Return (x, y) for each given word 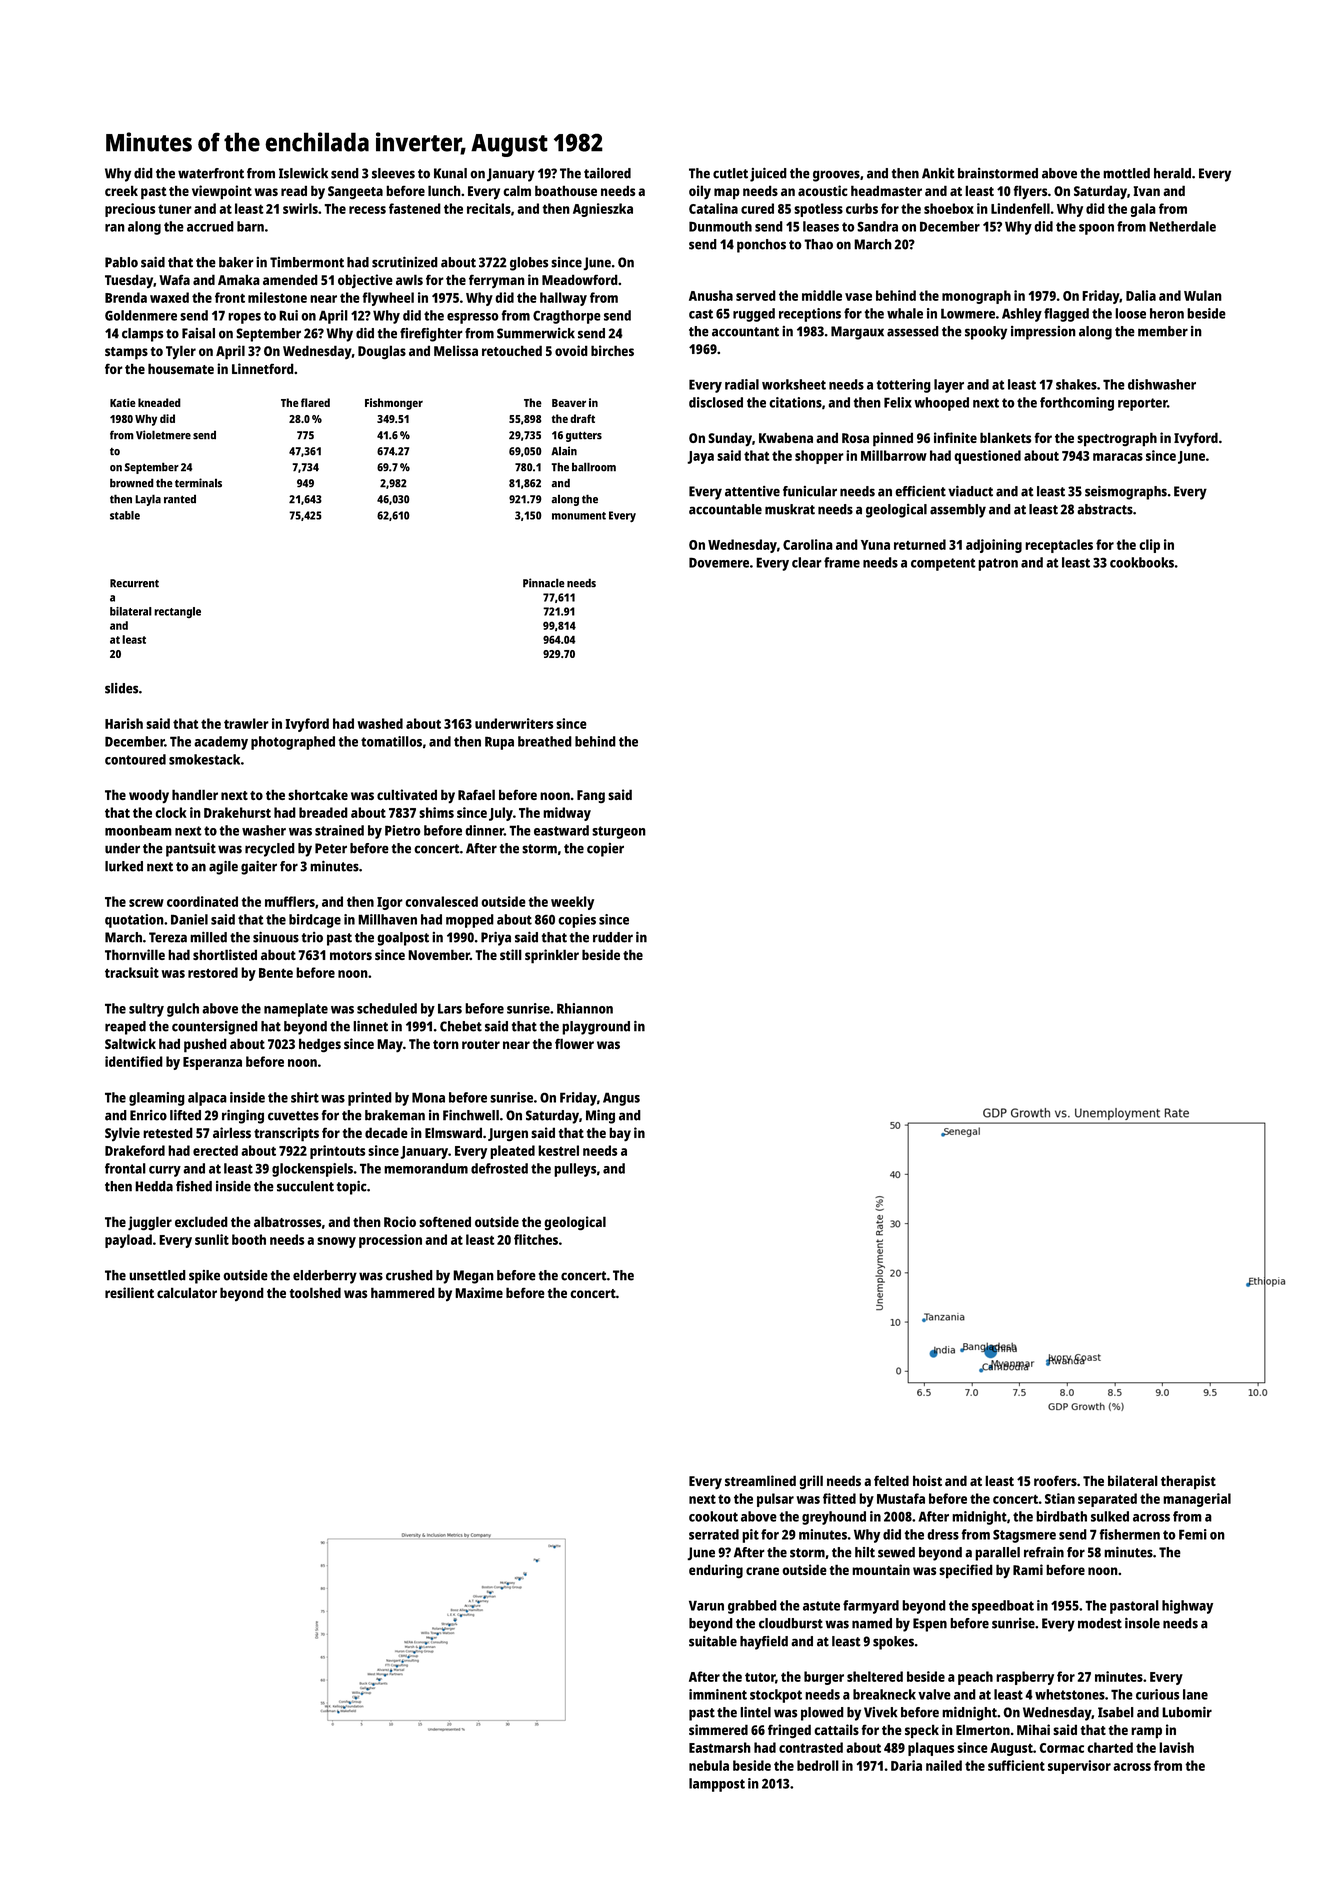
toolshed (315, 1292)
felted (891, 1480)
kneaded (159, 402)
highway (1187, 1607)
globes (529, 264)
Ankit (938, 173)
